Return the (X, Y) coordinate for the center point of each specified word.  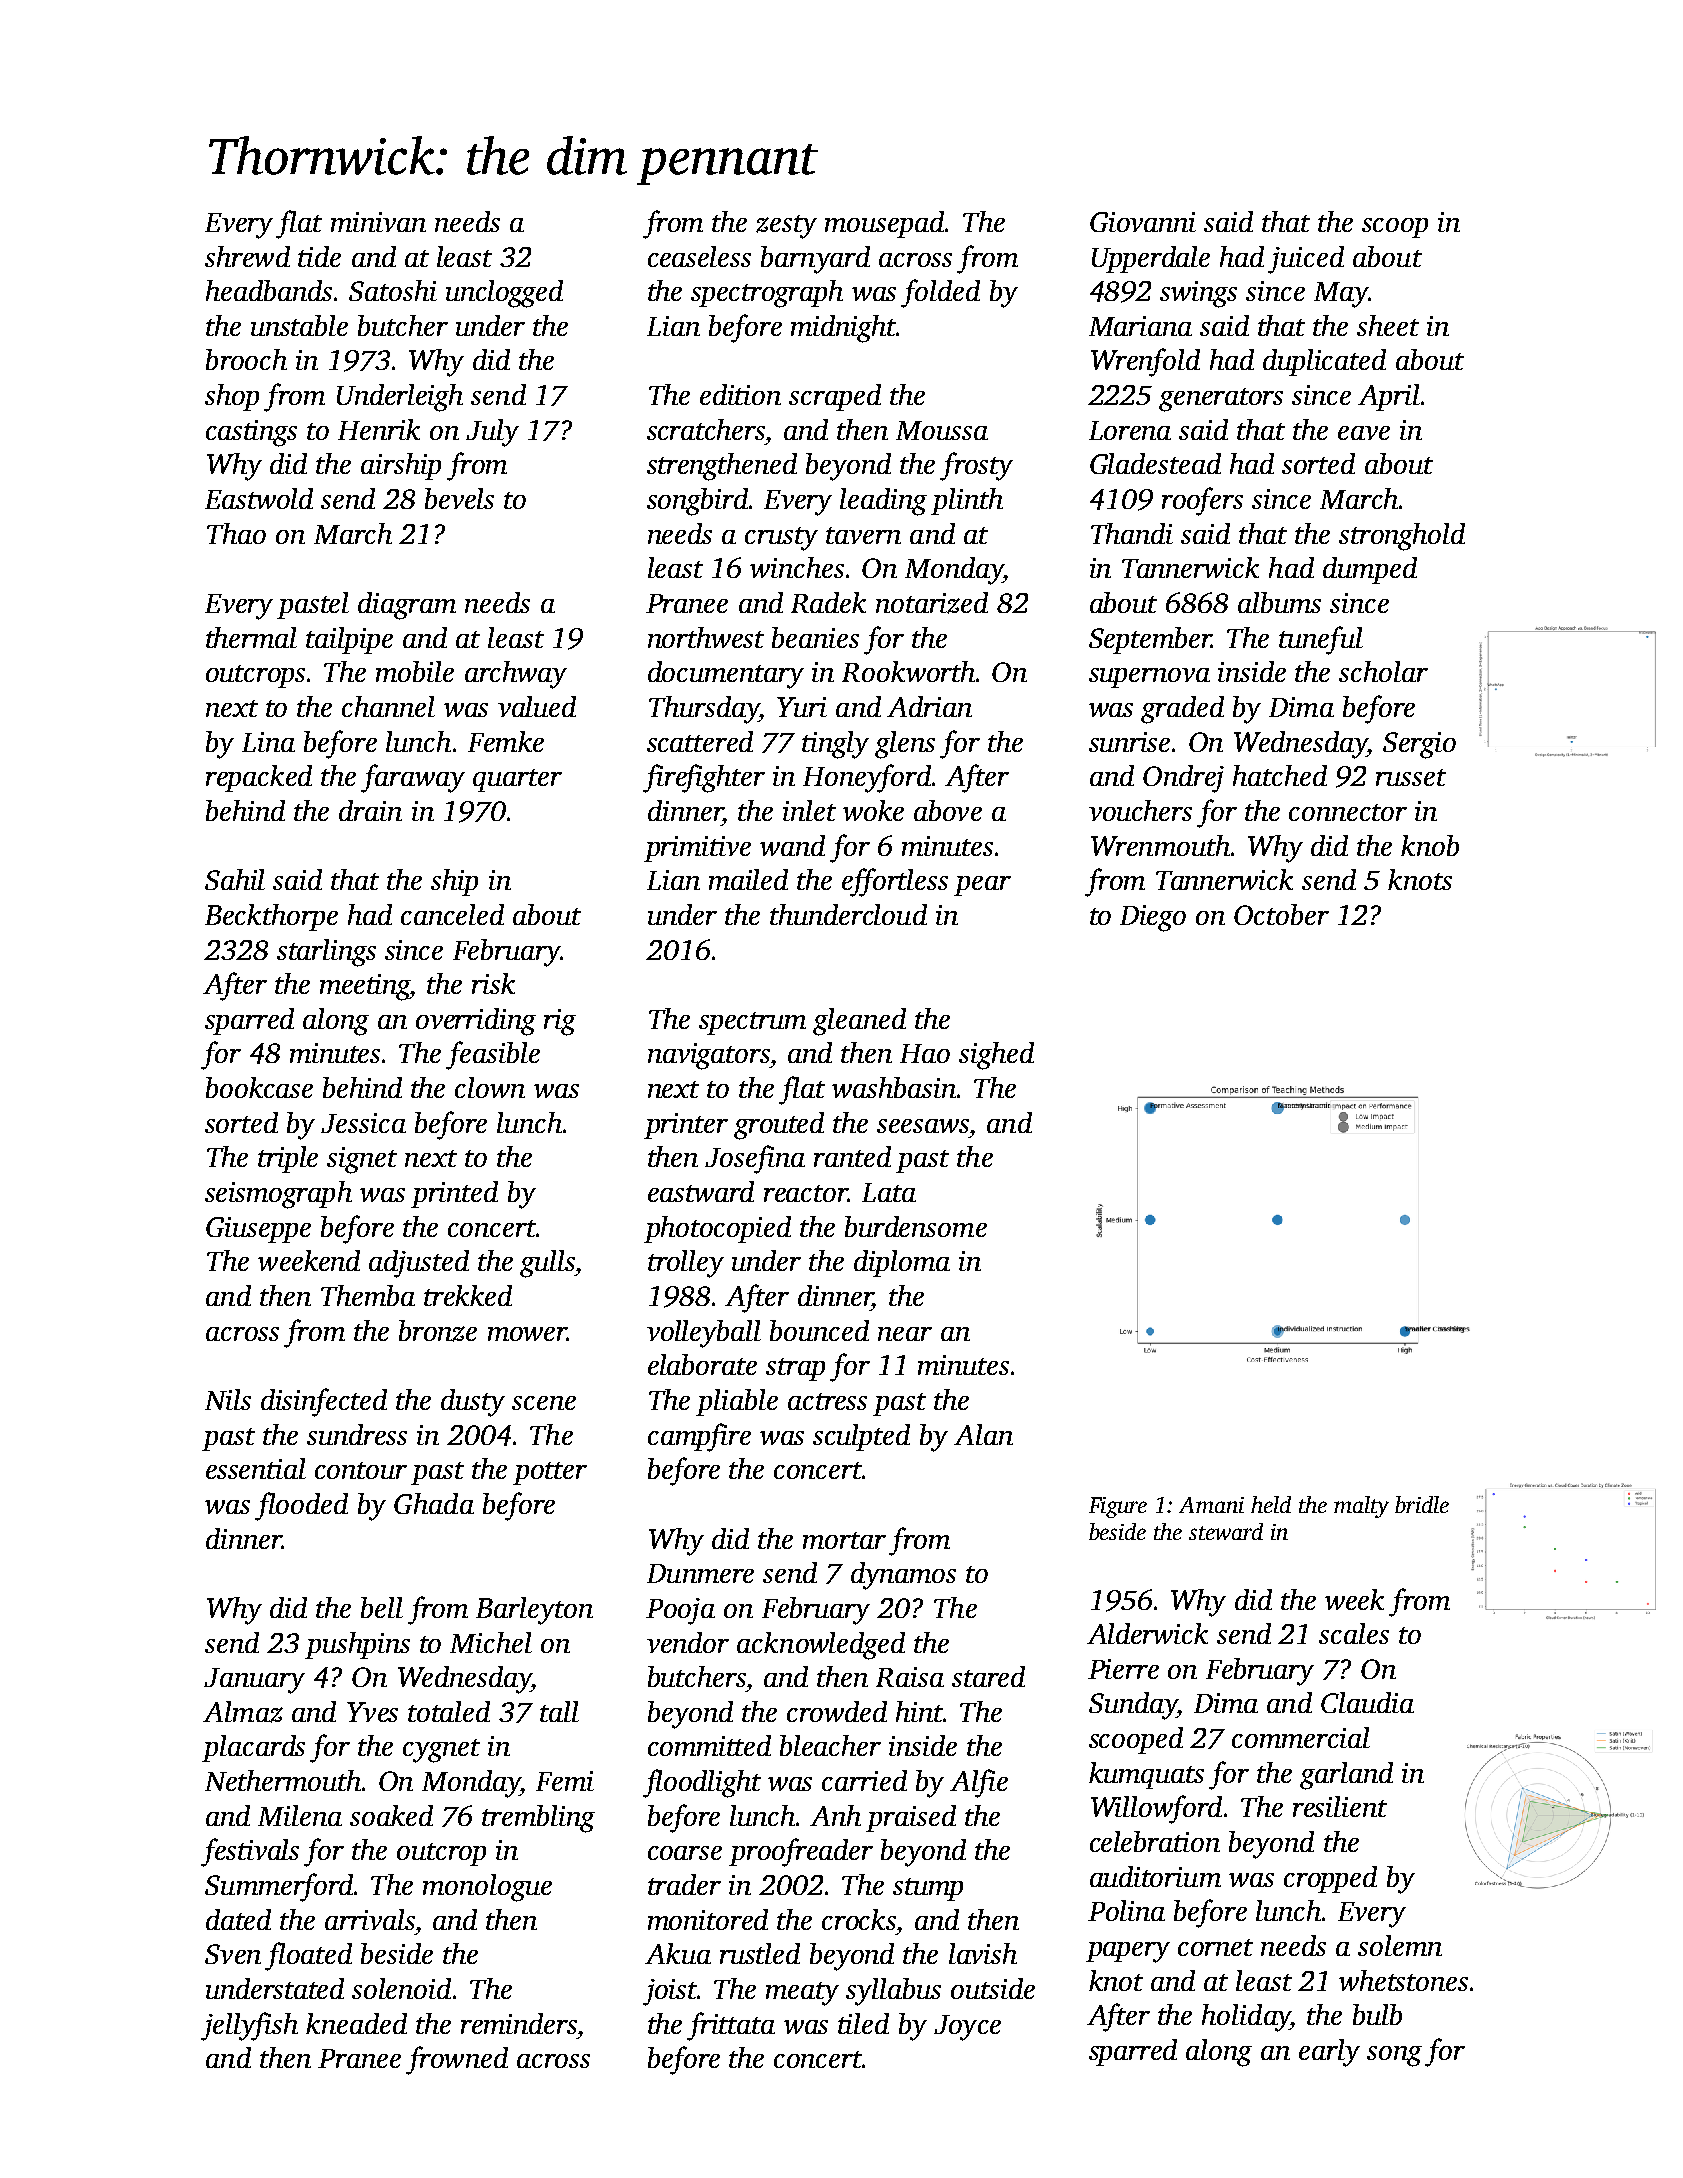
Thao (236, 533)
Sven (233, 1954)
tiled (863, 2023)
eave (1364, 433)
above (948, 810)
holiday (1246, 2018)
